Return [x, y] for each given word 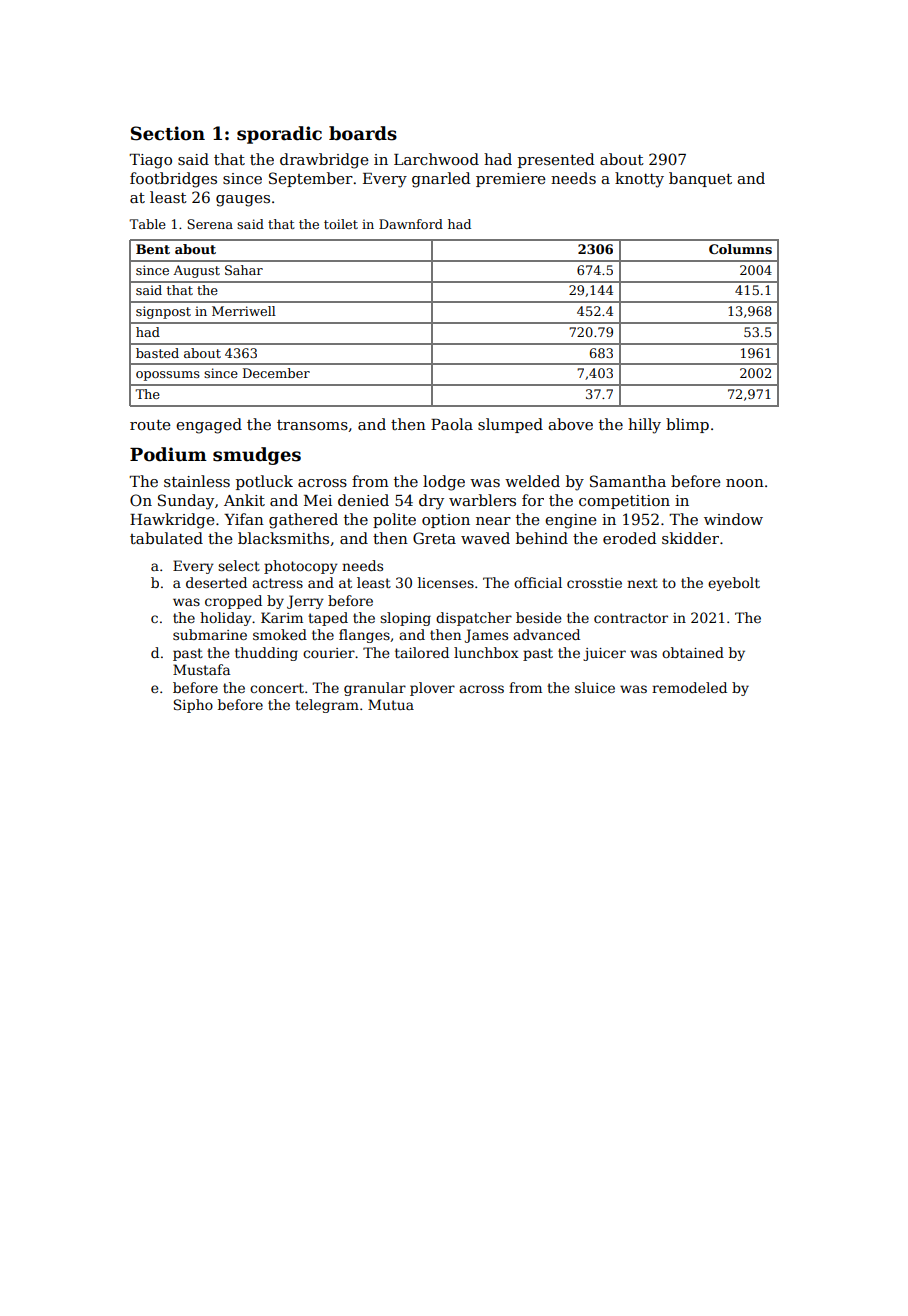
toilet [341, 224]
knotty [639, 180]
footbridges [173, 180]
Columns [740, 249]
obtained [693, 652]
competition [624, 502]
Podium [168, 454]
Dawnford [411, 224]
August [196, 271]
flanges [364, 636]
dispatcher [474, 619]
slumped [510, 425]
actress [277, 583]
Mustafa [201, 669]
